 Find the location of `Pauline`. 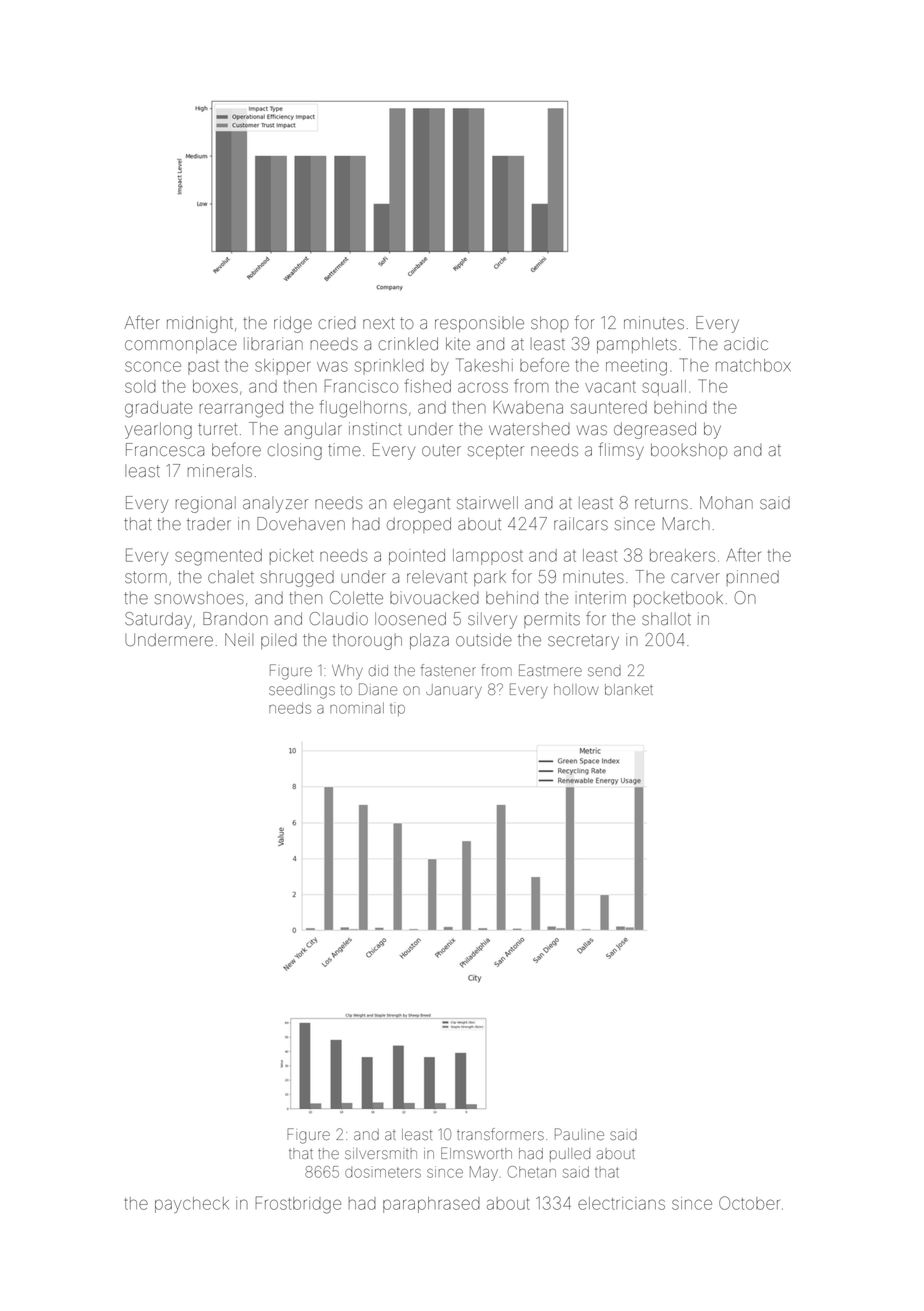

Pauline is located at coordinates (579, 1134).
